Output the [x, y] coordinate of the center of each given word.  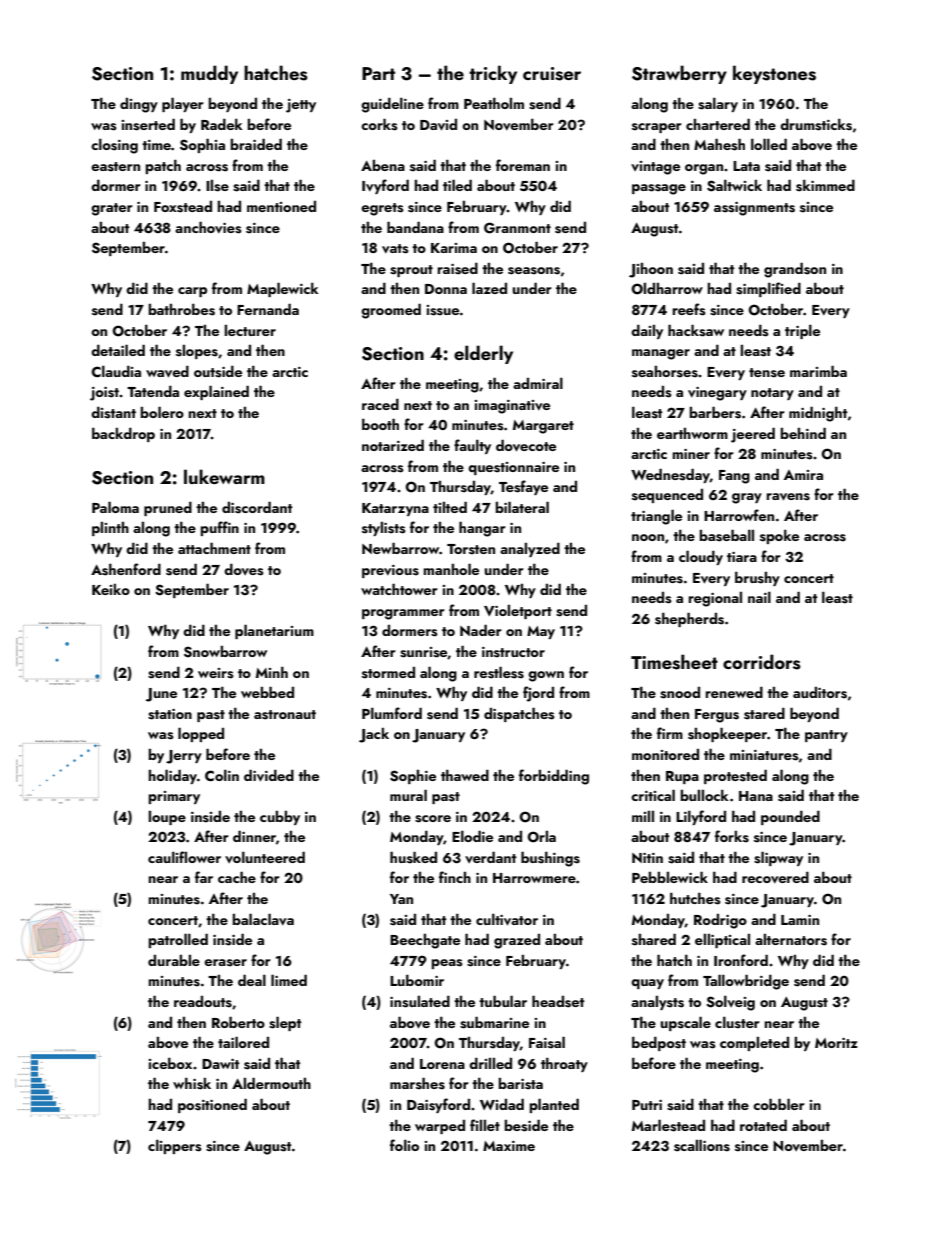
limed [289, 980]
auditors [820, 693]
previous [390, 571]
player [183, 104]
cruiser [552, 74]
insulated [420, 1001]
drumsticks [816, 124]
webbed [267, 692]
